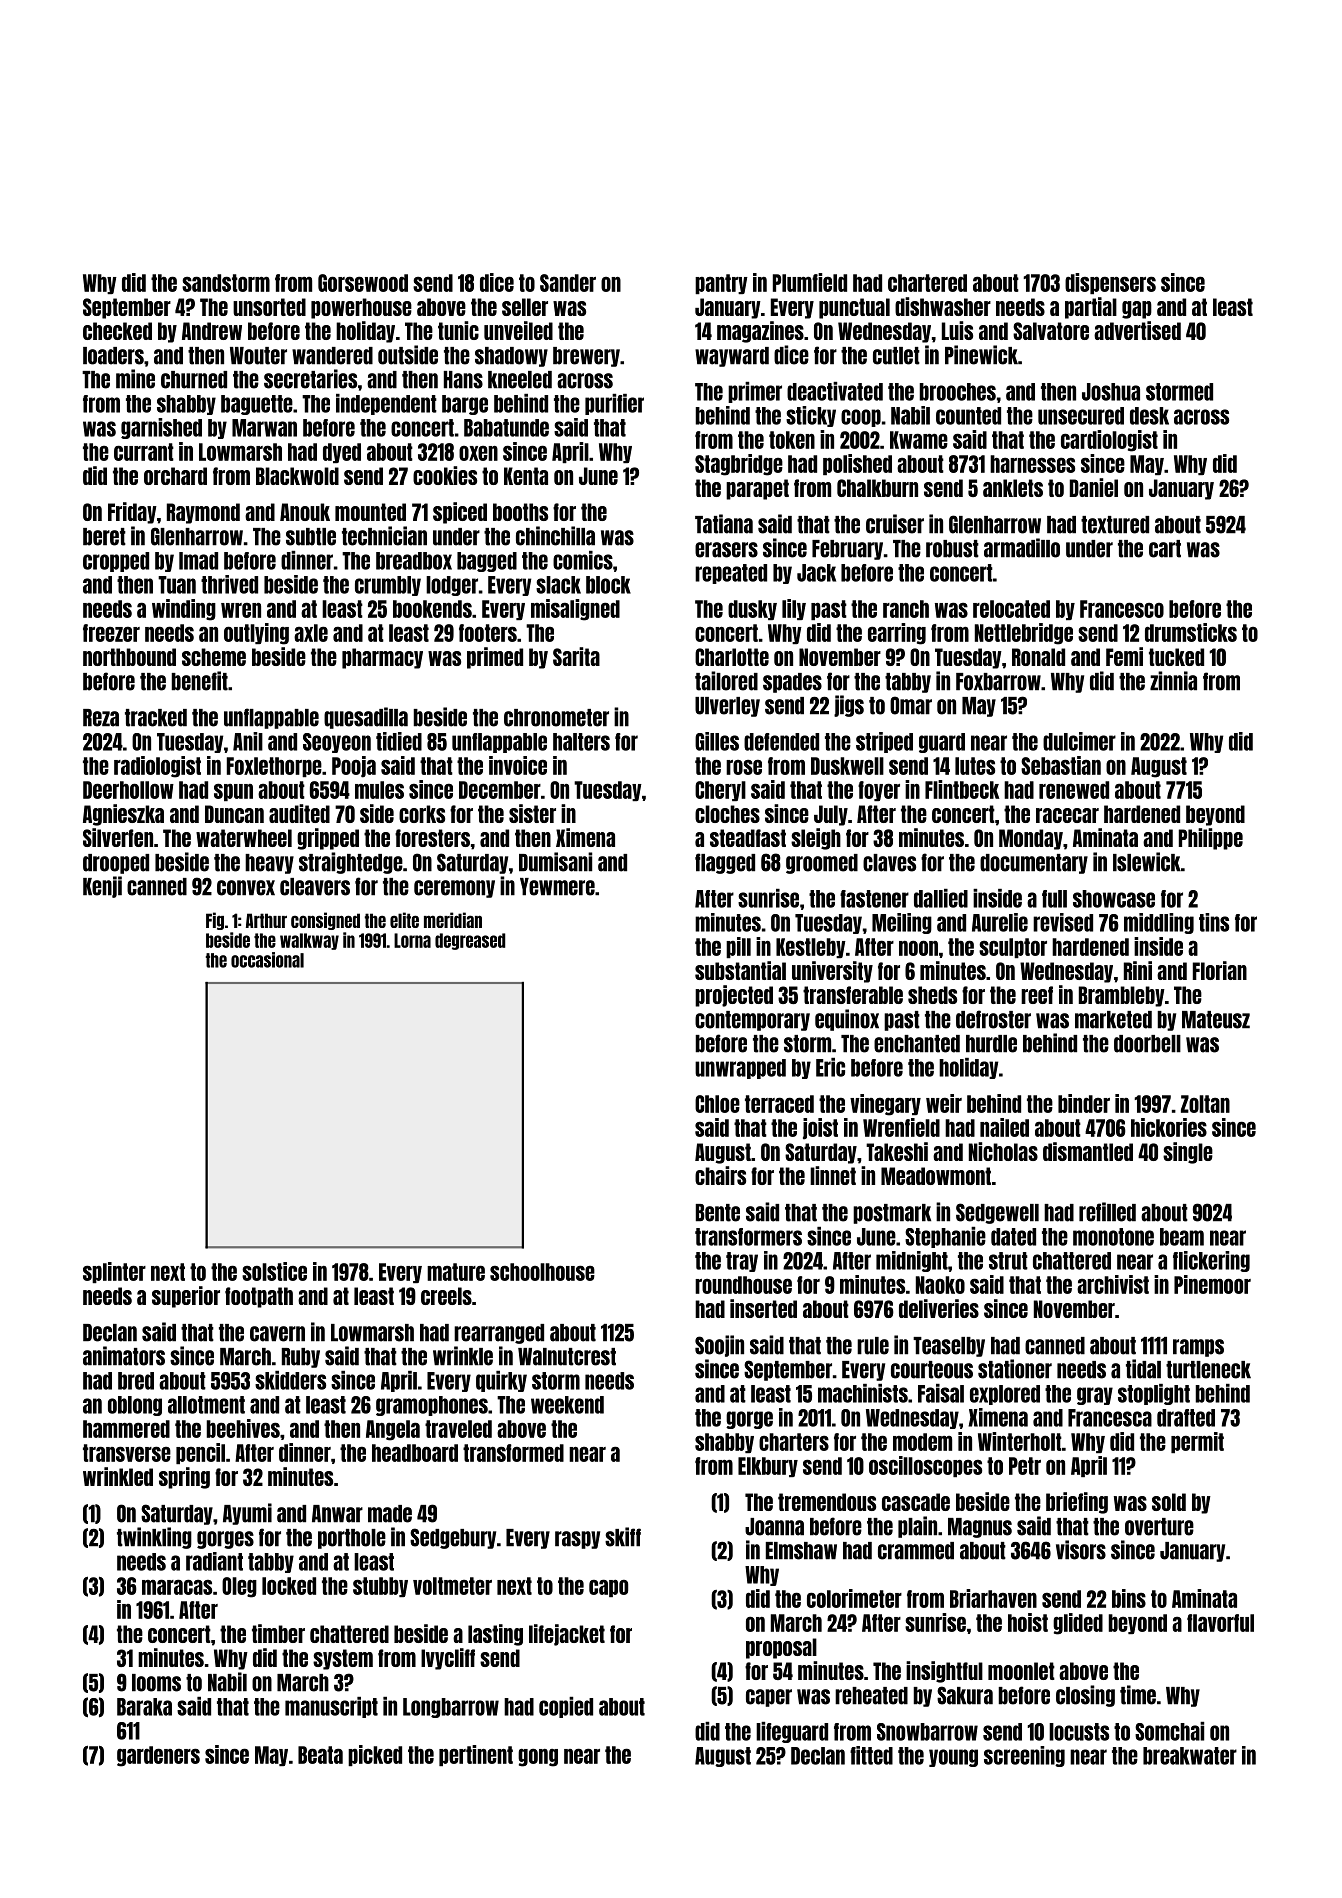 This document has width=1342, height=1898. Describe the element at coordinates (555, 862) in the document. I see `Dumisani` at that location.
